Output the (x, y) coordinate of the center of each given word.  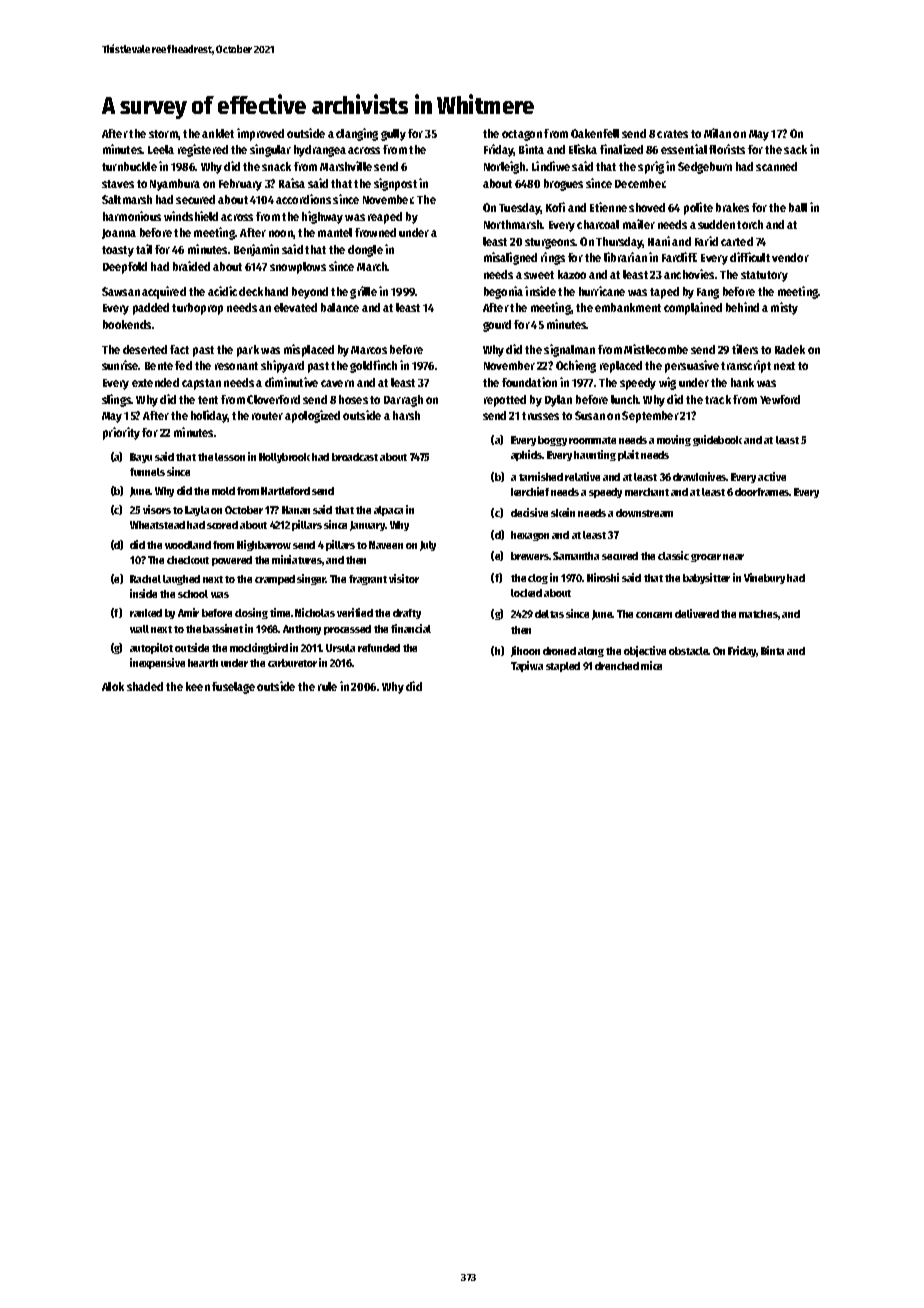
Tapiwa (527, 666)
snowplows (298, 268)
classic (673, 555)
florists (727, 149)
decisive (529, 512)
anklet (218, 133)
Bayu (141, 458)
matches (758, 614)
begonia (503, 292)
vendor (790, 257)
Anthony (302, 630)
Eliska (583, 149)
